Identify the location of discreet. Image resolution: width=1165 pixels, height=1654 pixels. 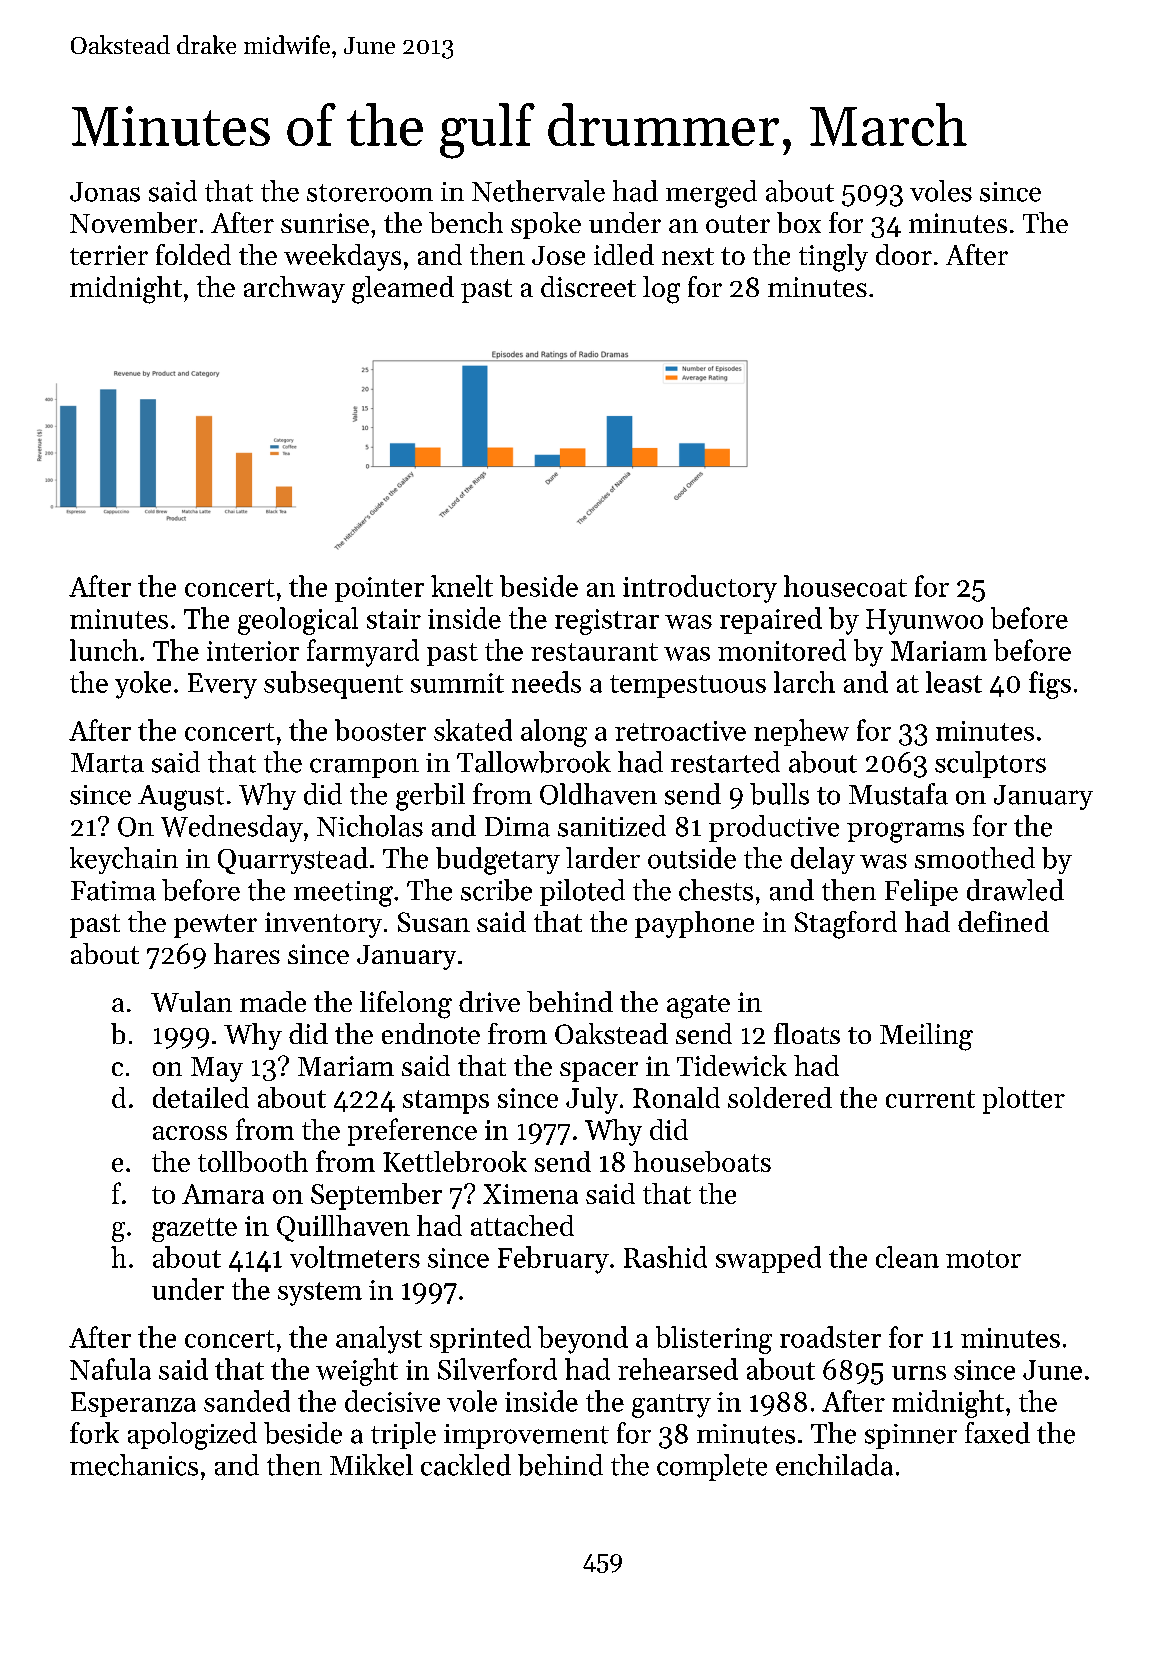
(588, 286).
